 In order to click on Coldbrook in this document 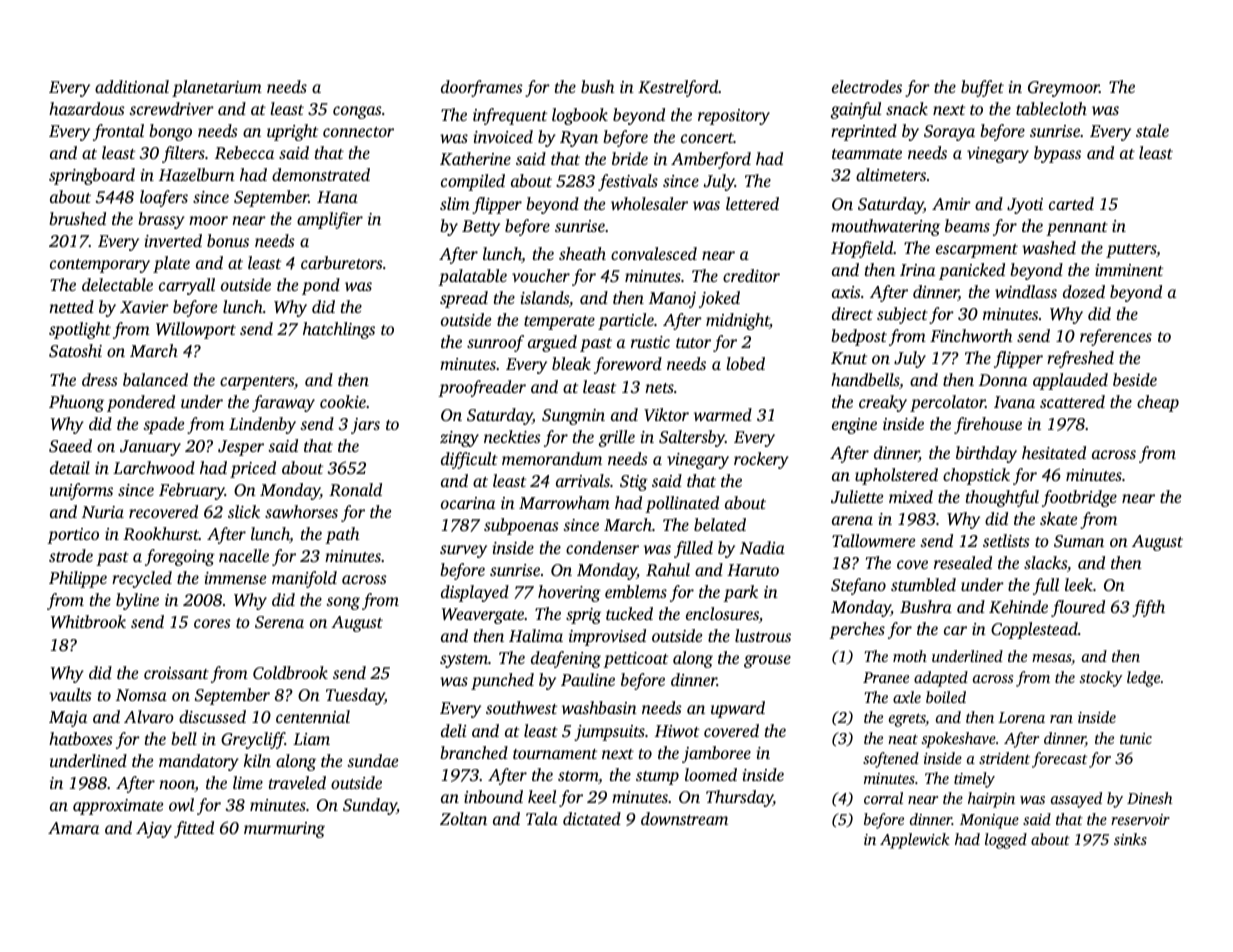, I will do `click(290, 672)`.
